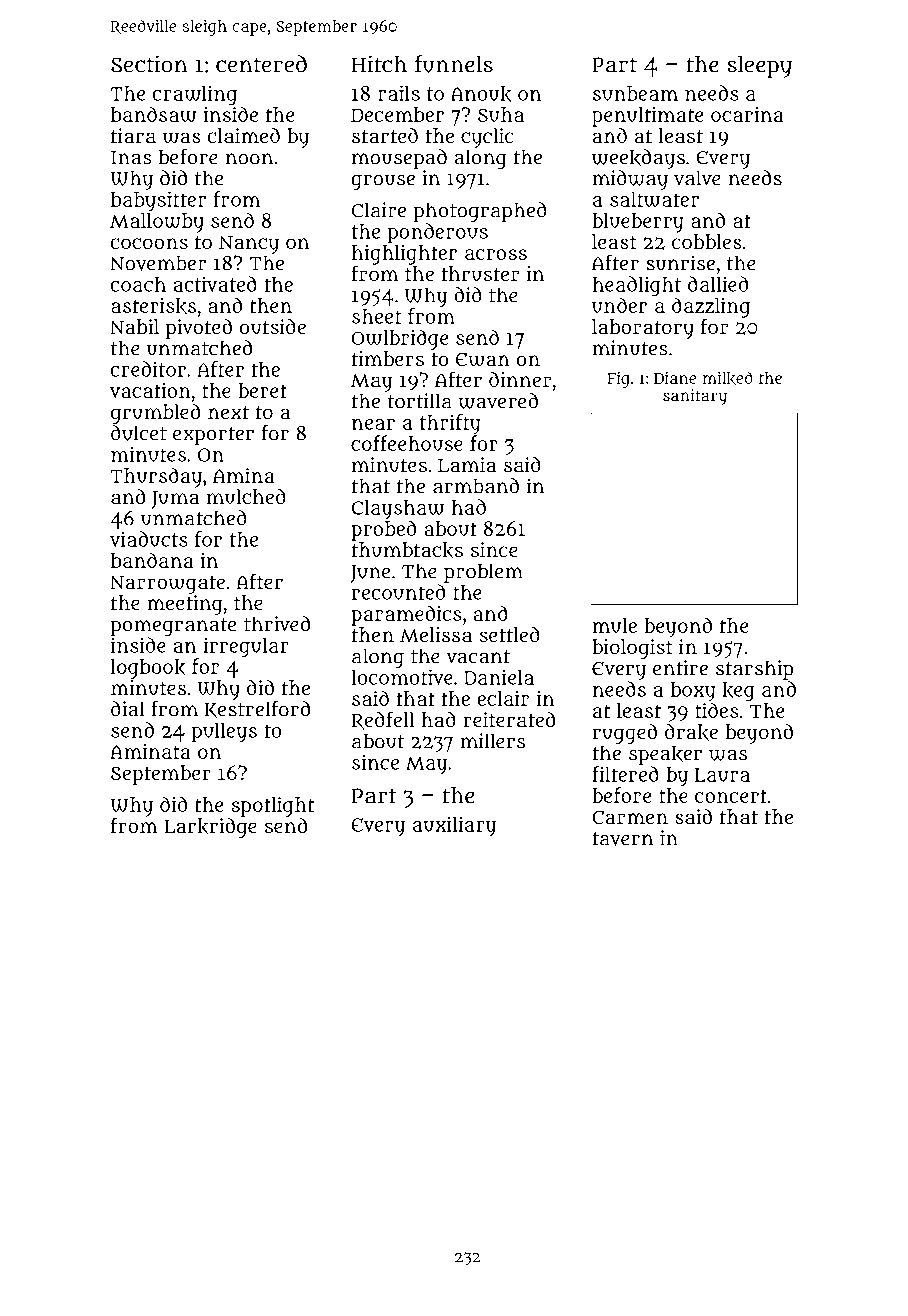  I want to click on auxiliary, so click(454, 826).
